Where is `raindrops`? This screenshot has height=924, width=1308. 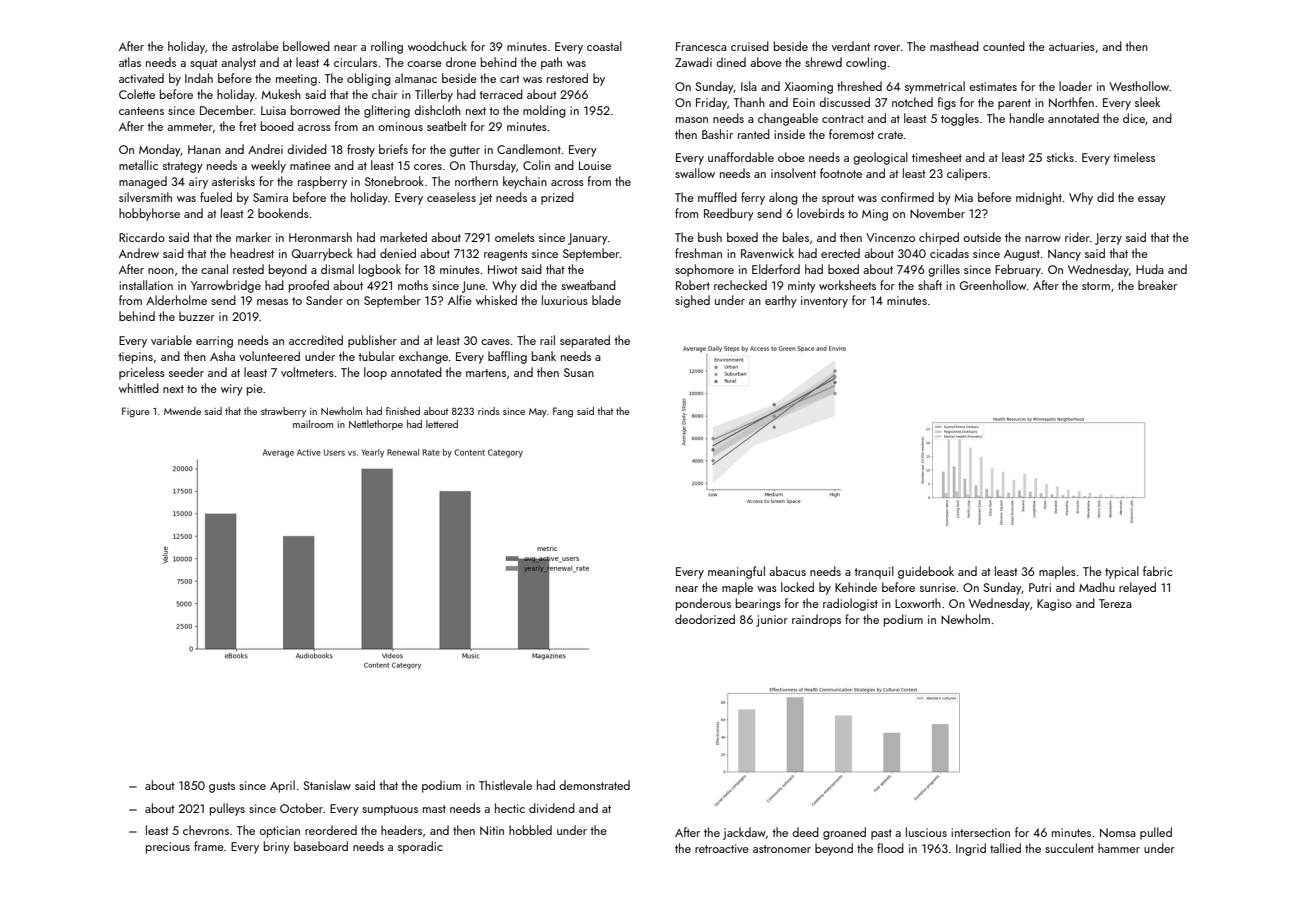
raindrops is located at coordinates (816, 620).
